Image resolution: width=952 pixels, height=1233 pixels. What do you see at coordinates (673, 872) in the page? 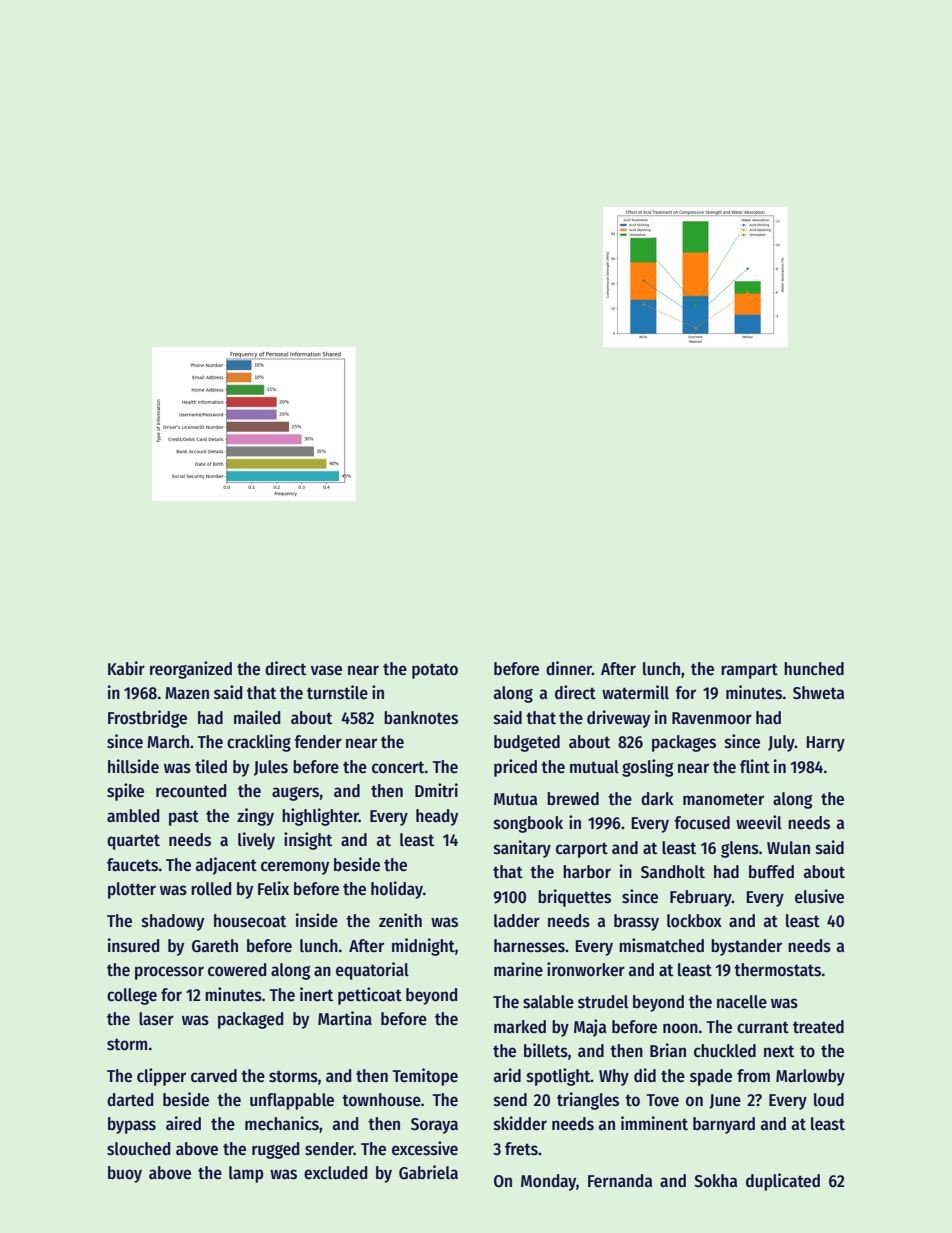
I see `Sandholt` at bounding box center [673, 872].
